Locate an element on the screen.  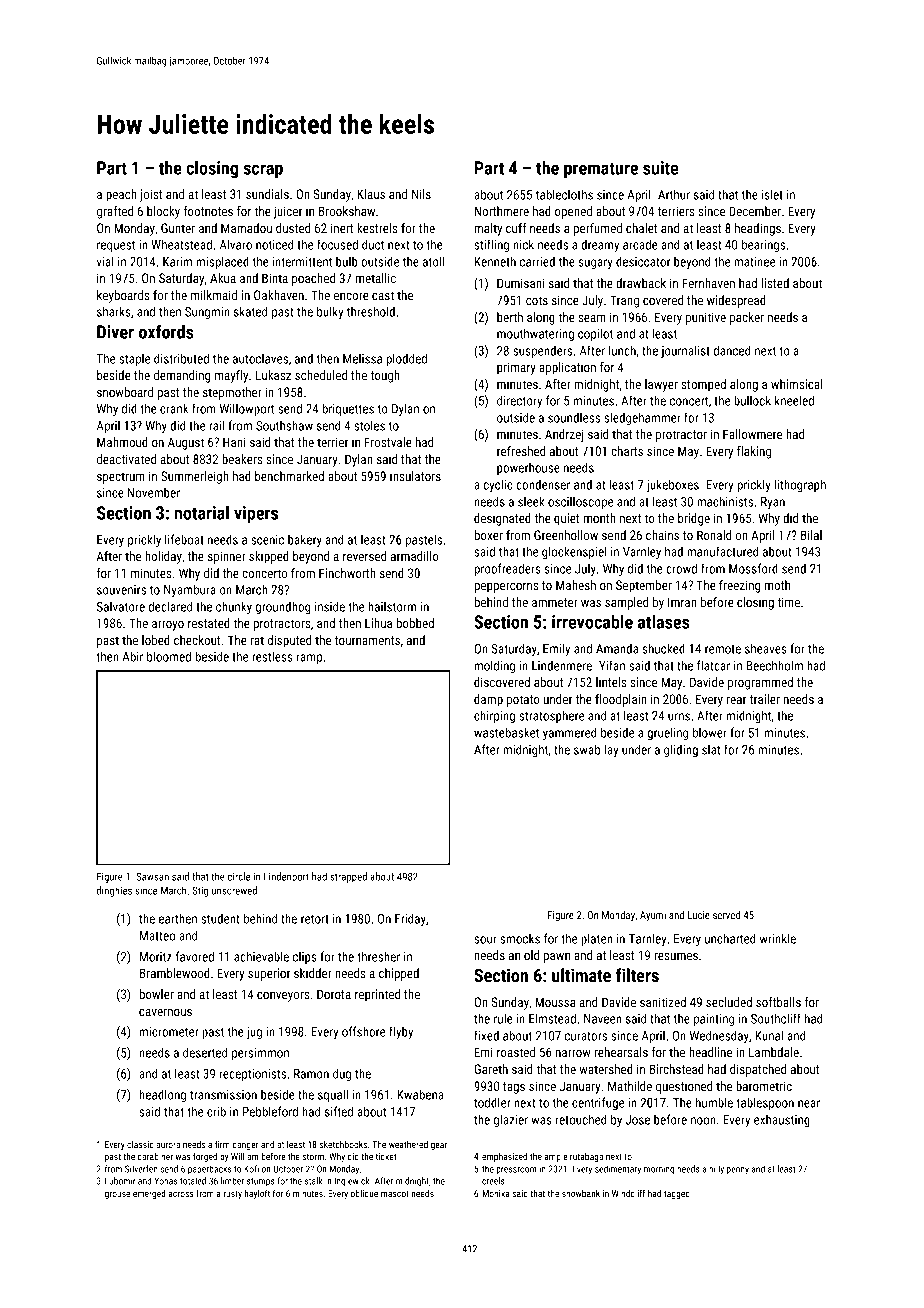
kneeled is located at coordinates (794, 400).
